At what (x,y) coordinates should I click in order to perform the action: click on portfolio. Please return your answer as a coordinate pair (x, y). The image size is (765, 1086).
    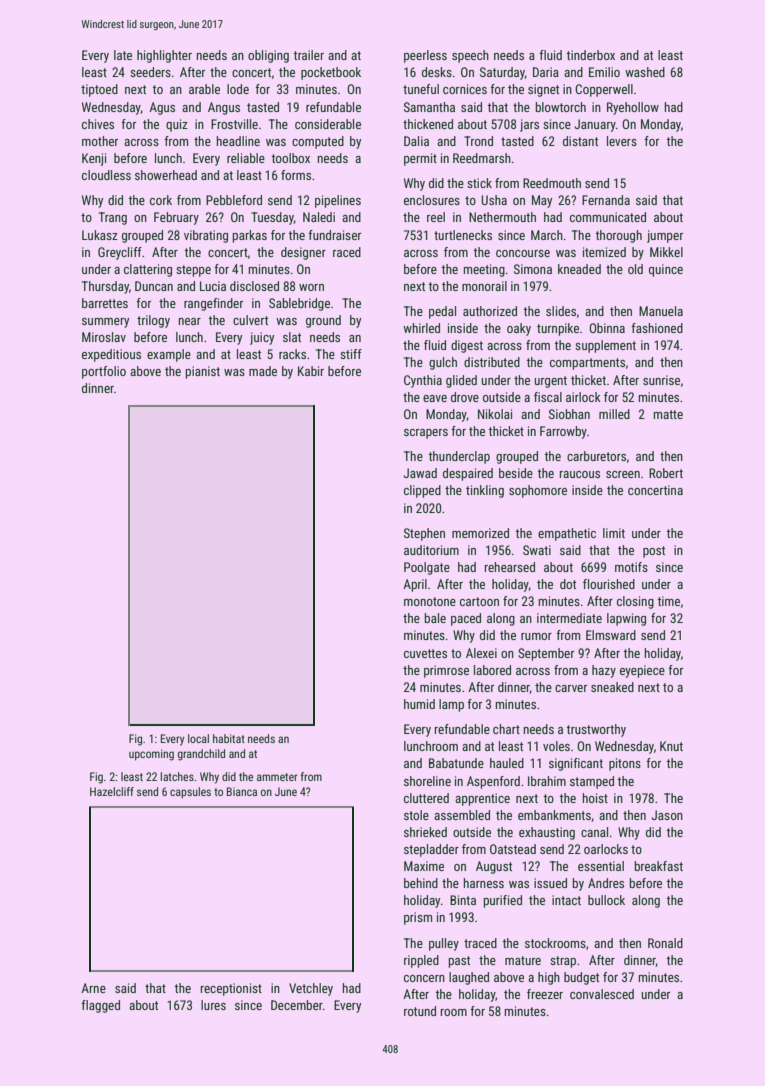
    Looking at the image, I should click on (104, 372).
